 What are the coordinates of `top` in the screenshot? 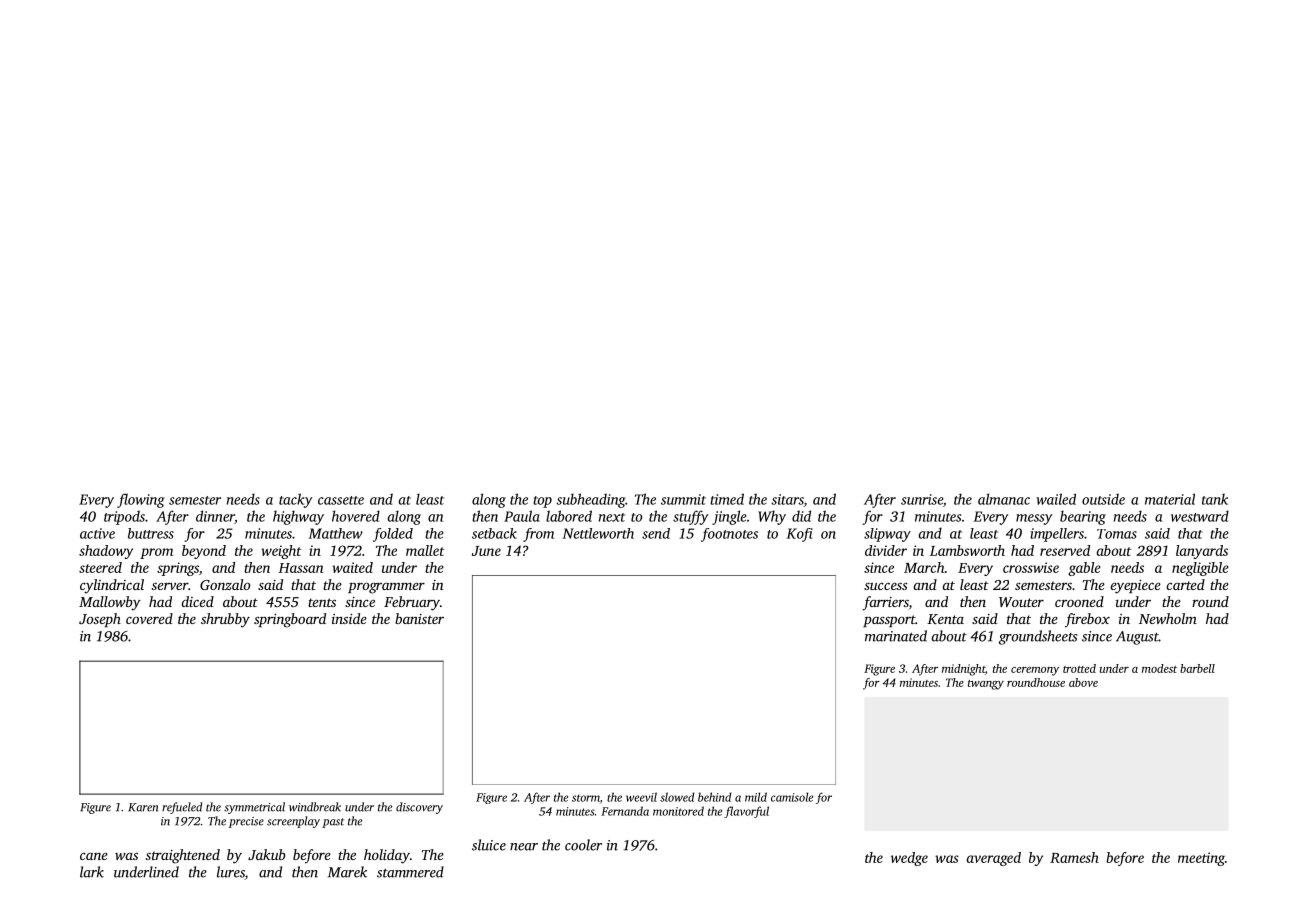 It's located at (542, 502).
